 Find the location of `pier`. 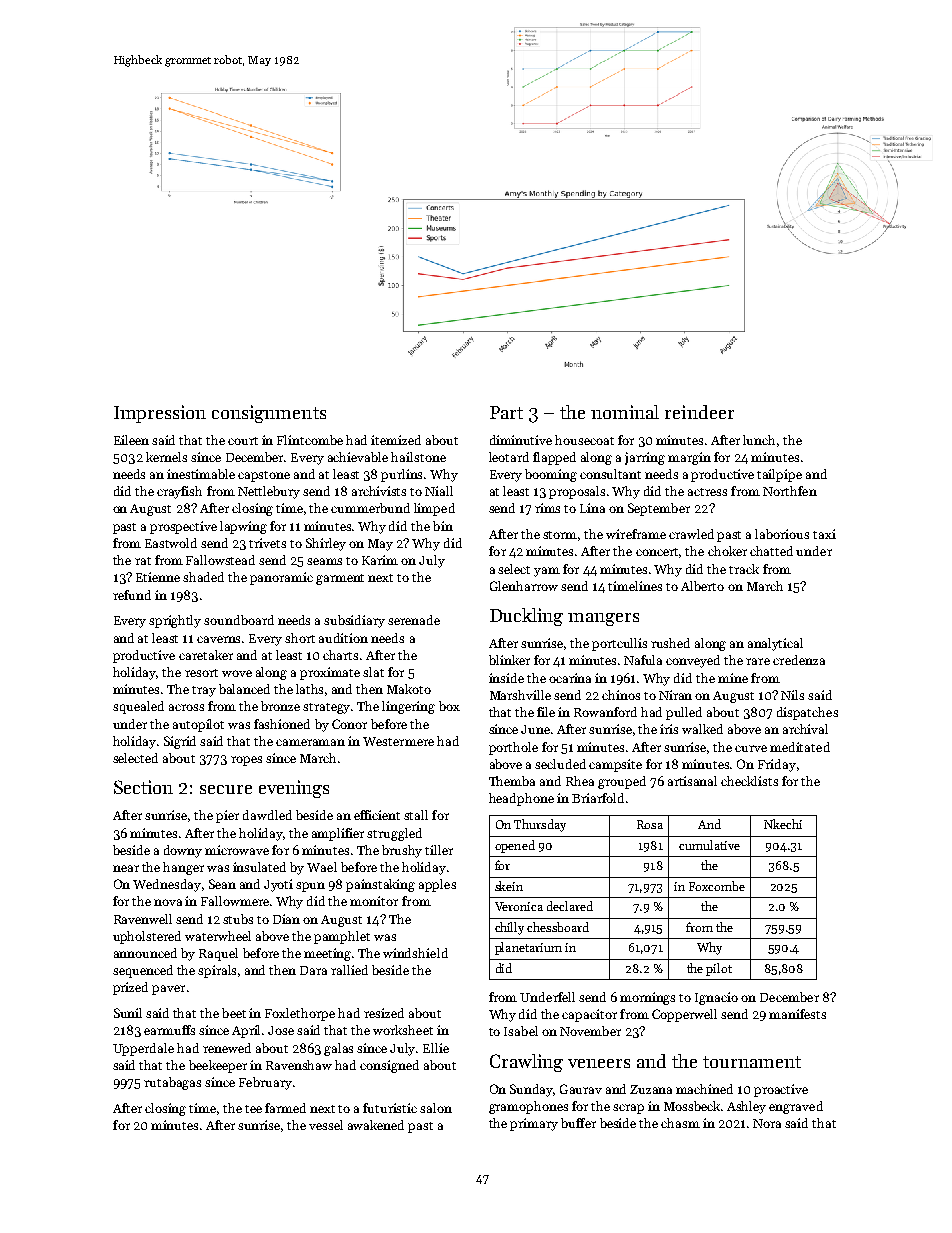

pier is located at coordinates (227, 816).
